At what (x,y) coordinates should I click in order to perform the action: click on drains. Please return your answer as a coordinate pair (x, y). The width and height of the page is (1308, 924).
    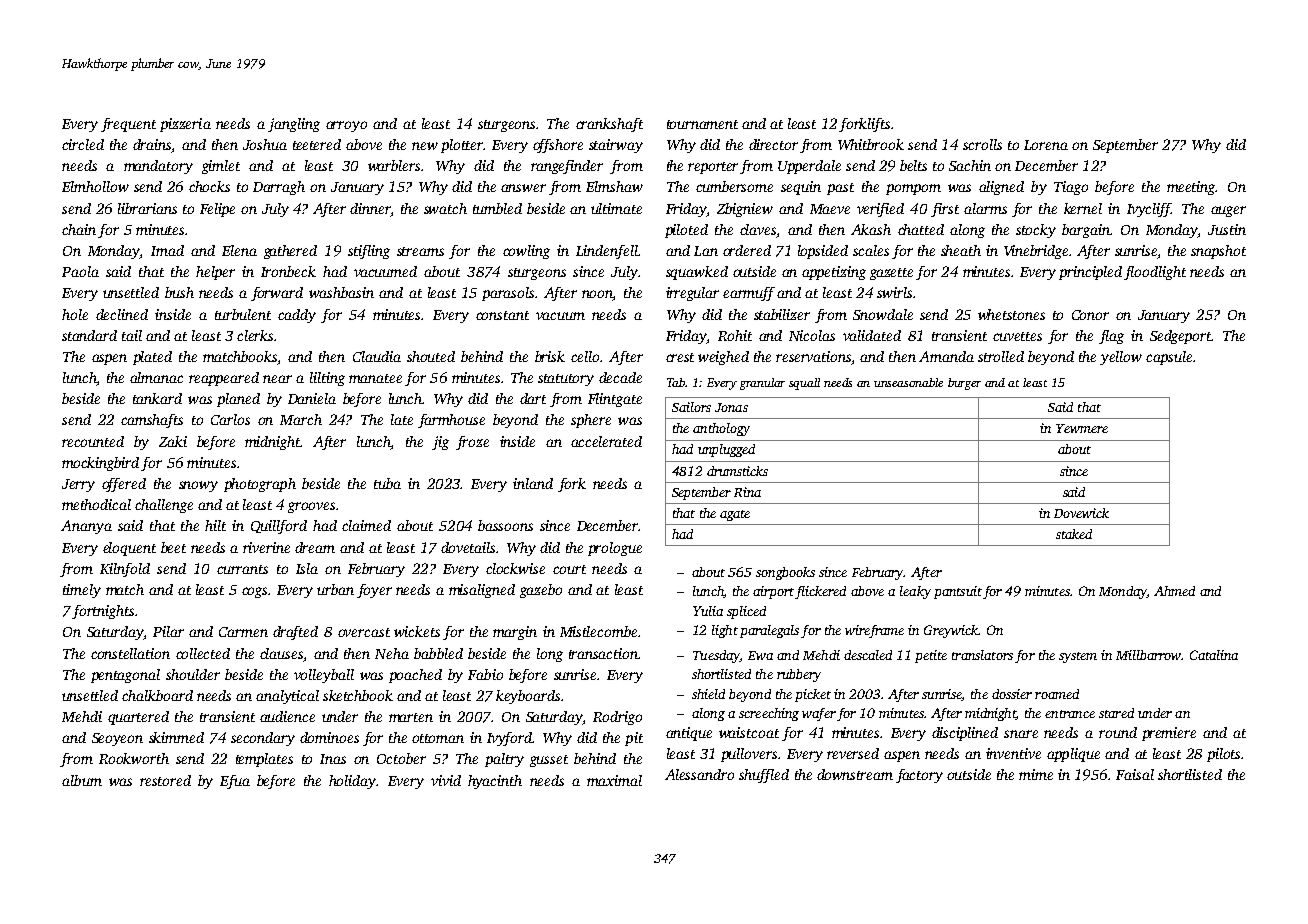
    Looking at the image, I should click on (152, 146).
